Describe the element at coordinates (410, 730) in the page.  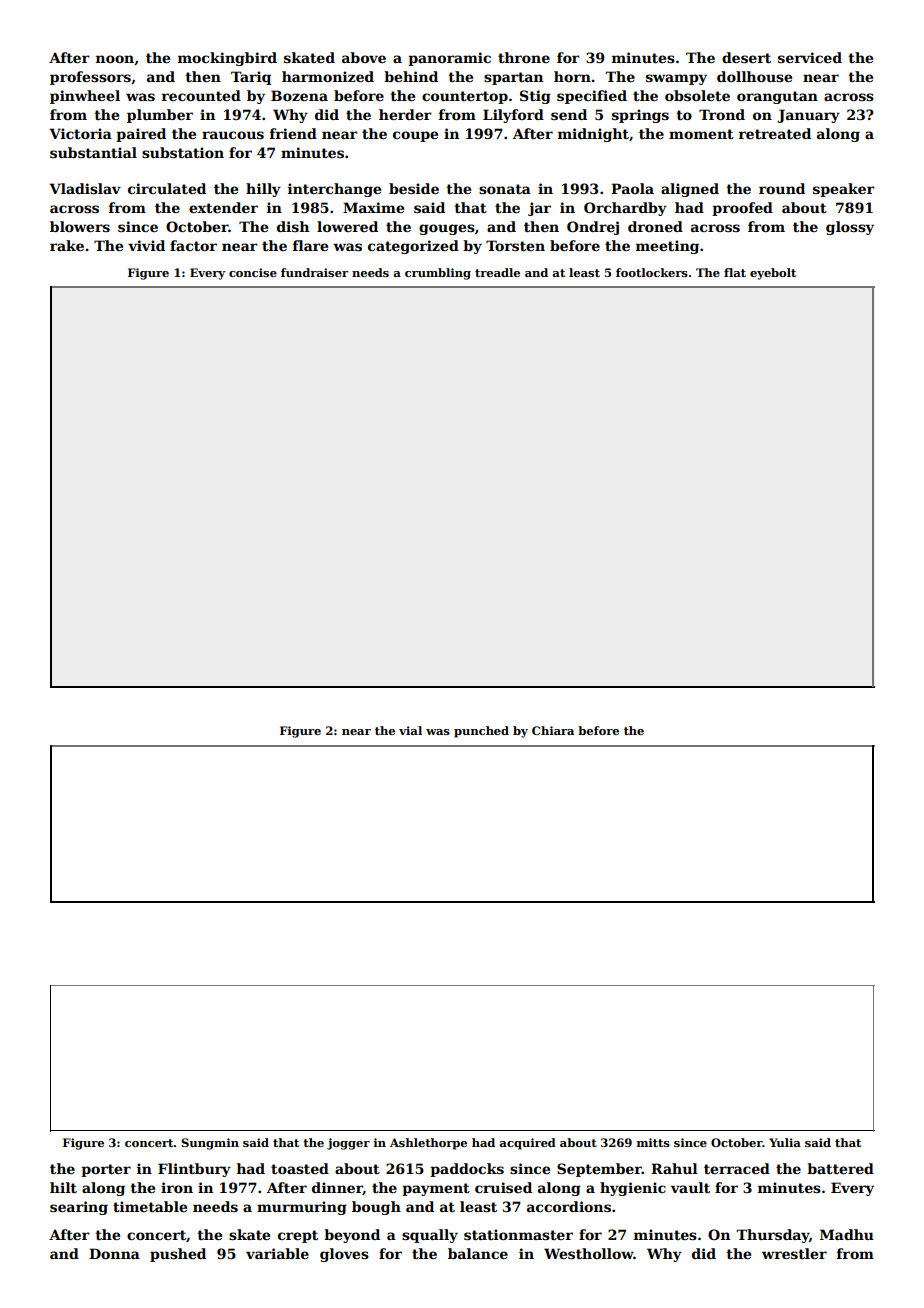
I see `vial` at that location.
